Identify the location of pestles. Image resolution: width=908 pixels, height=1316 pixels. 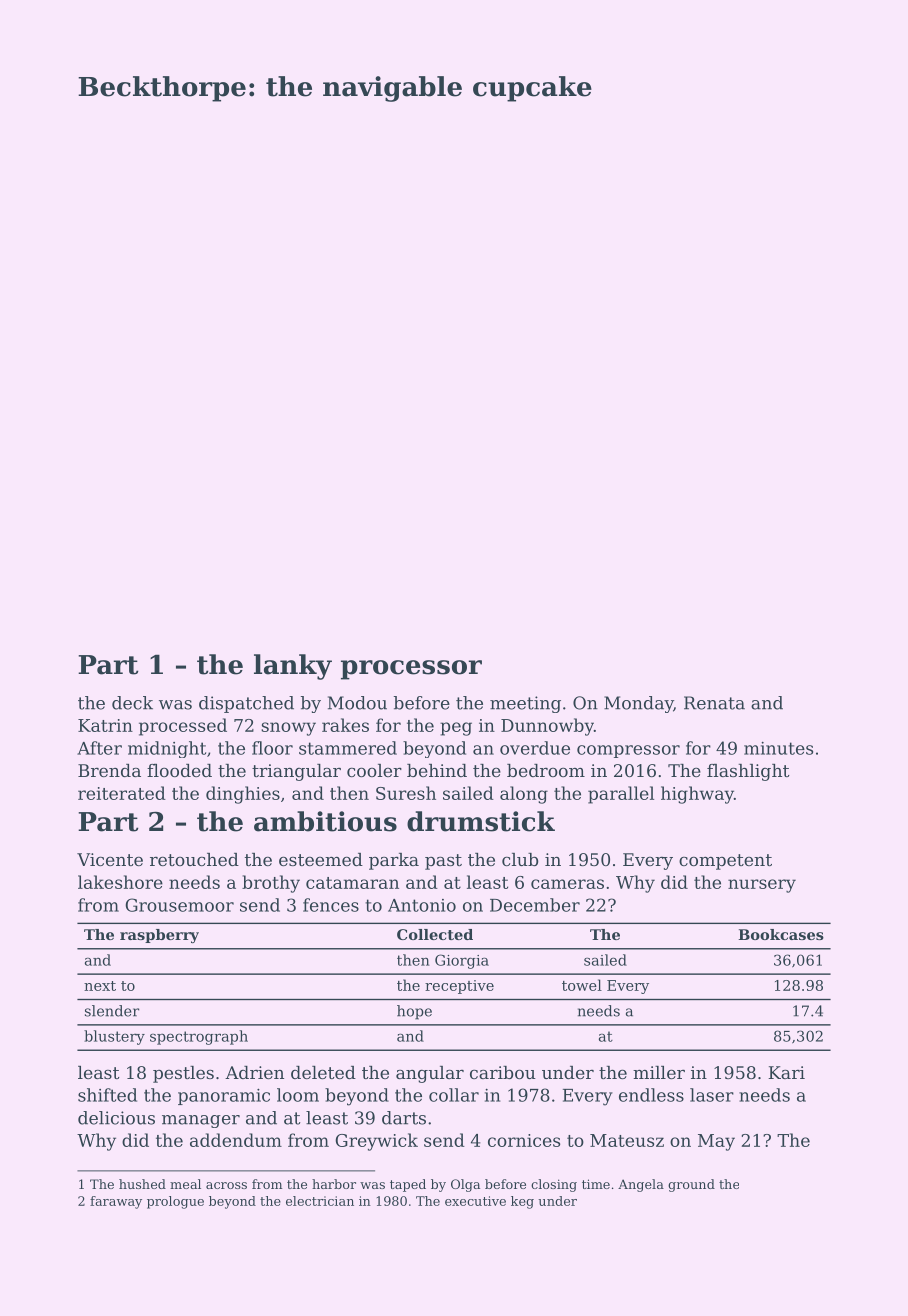
(183, 1074).
